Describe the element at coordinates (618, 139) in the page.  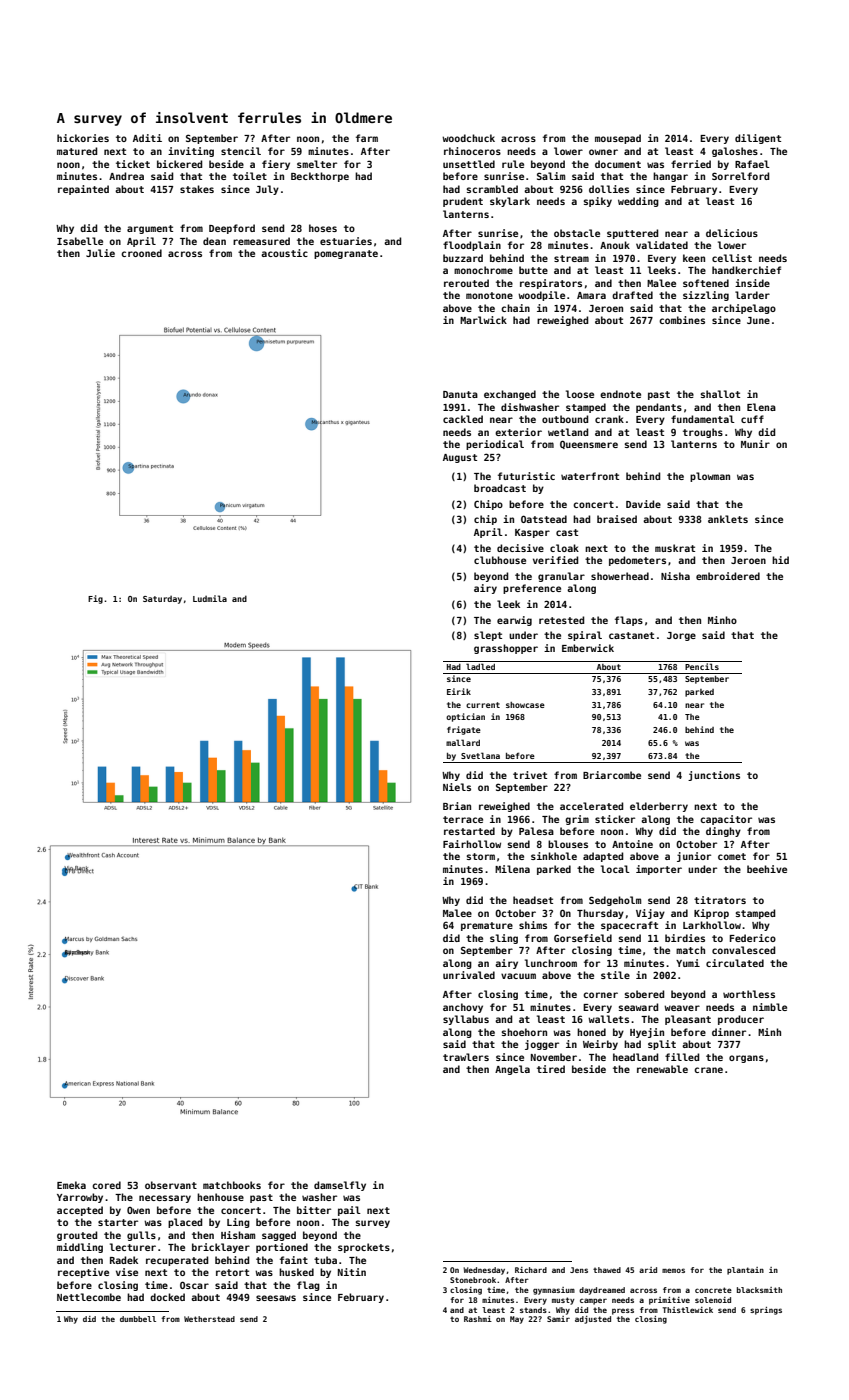
I see `mousepad` at that location.
